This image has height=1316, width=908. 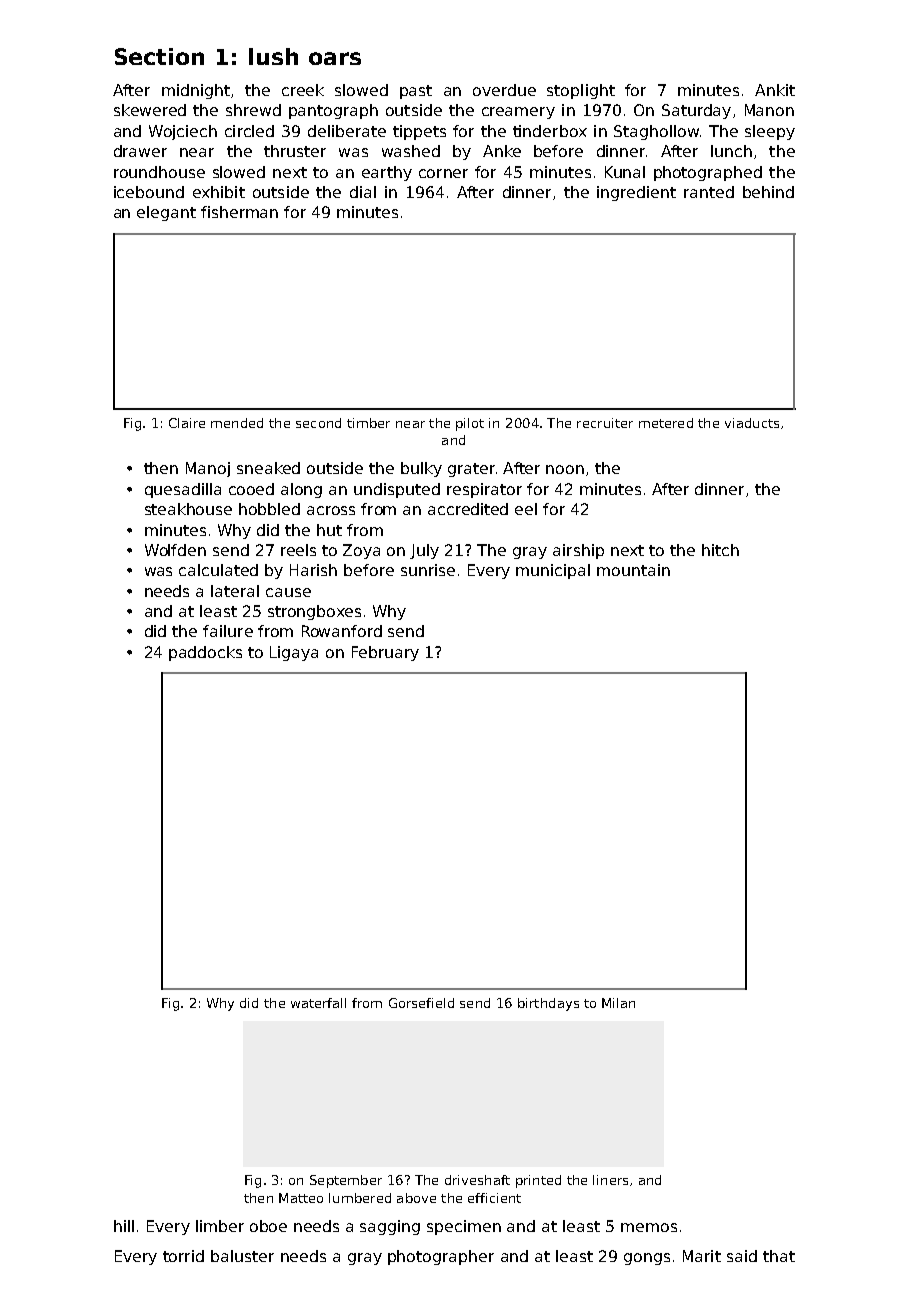 I want to click on hill, so click(x=124, y=1226).
